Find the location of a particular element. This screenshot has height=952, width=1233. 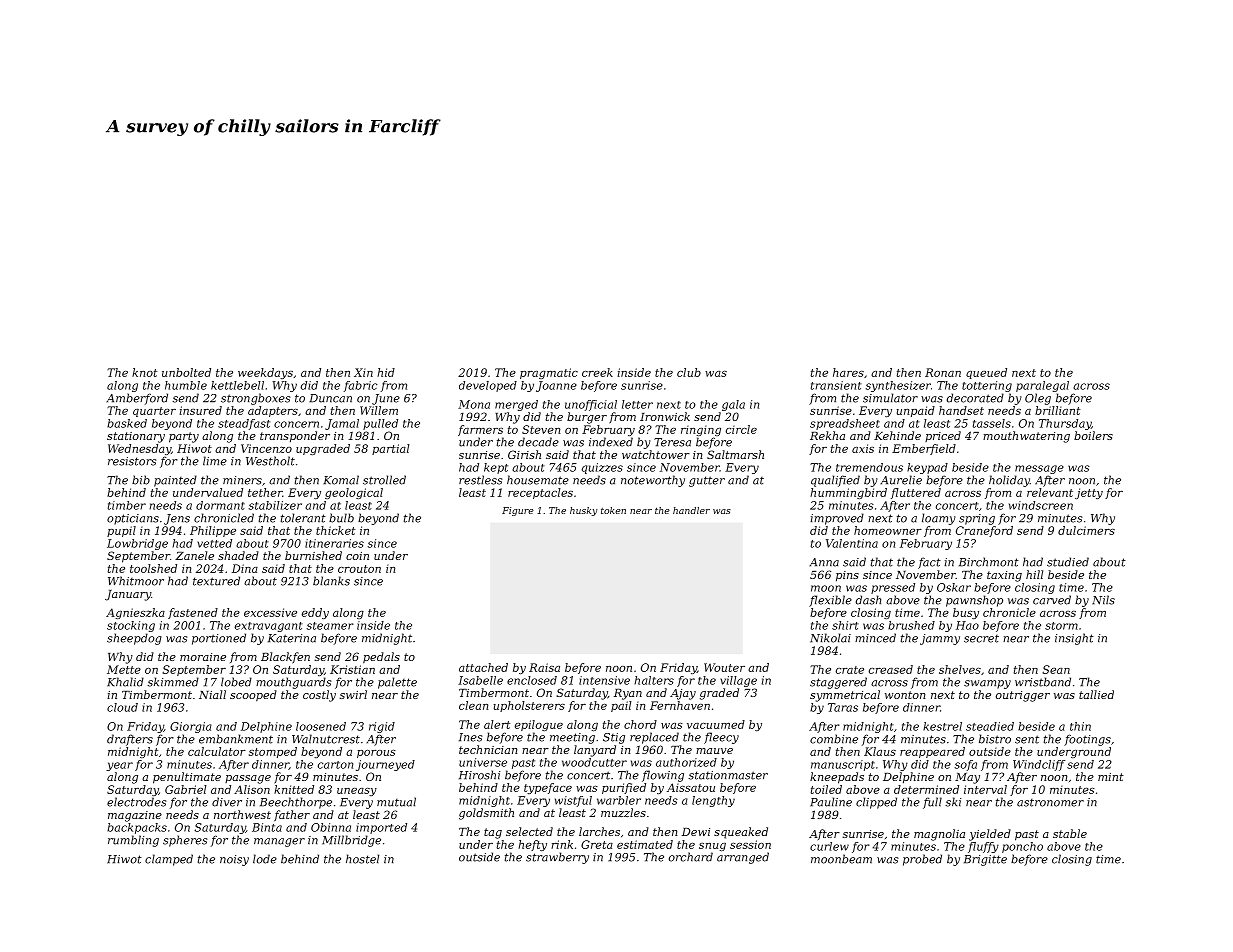

strawberry is located at coordinates (557, 858).
